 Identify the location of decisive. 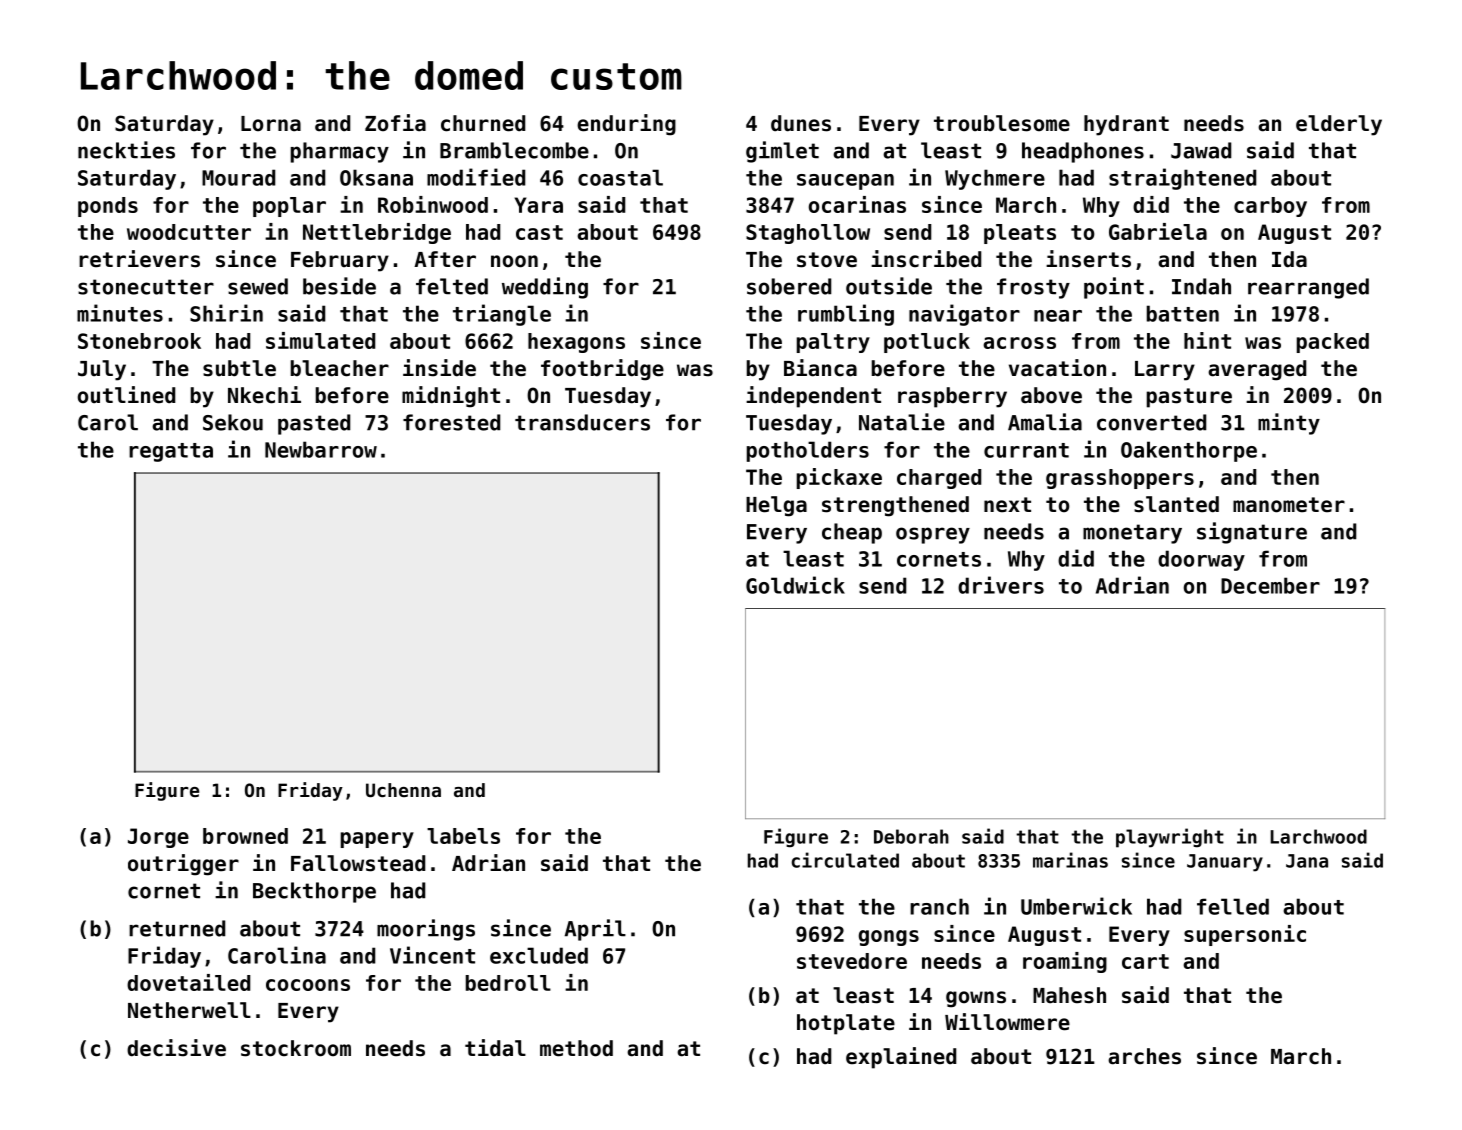
(176, 1048).
